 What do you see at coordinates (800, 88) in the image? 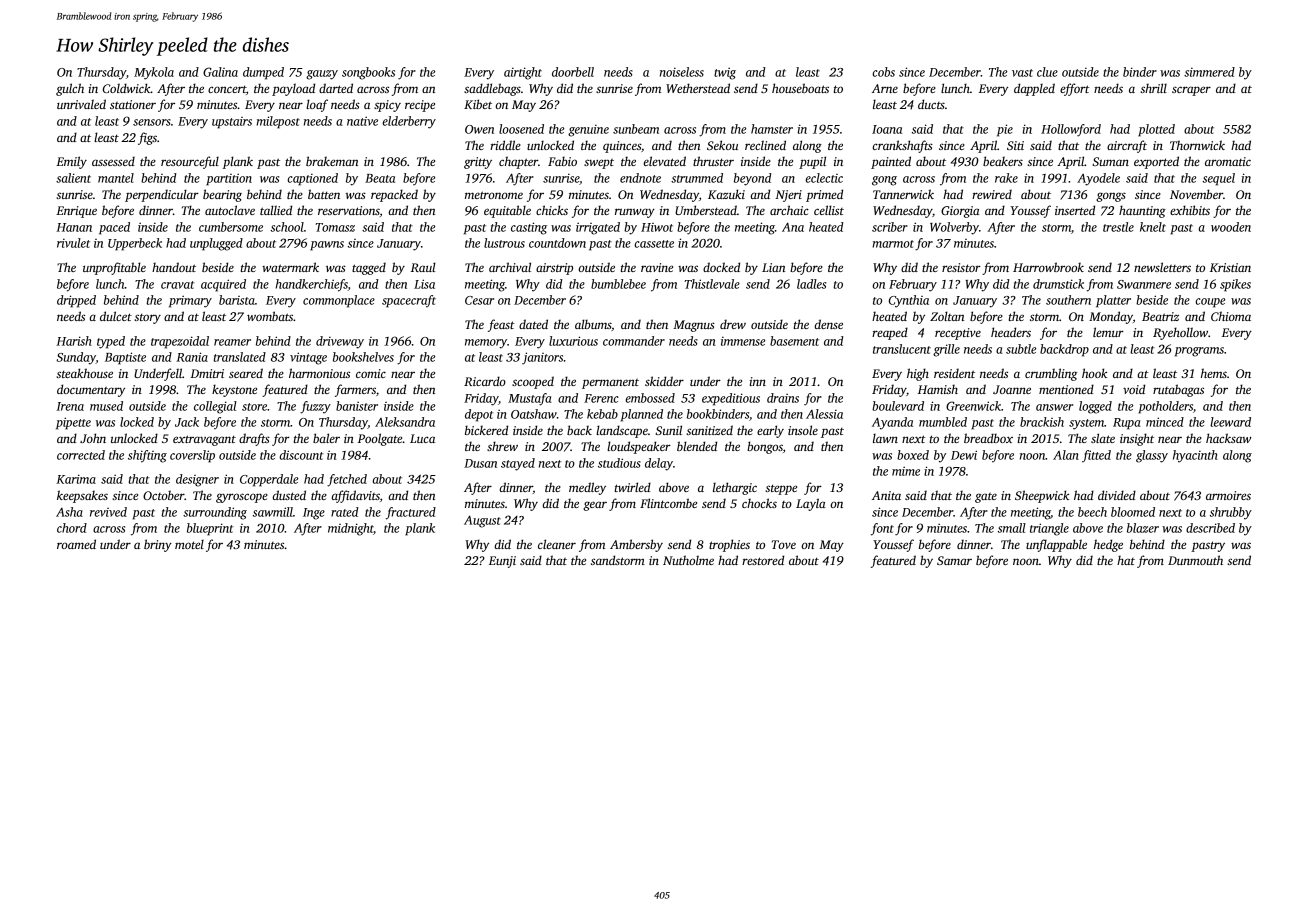
I see `houseboats` at bounding box center [800, 88].
